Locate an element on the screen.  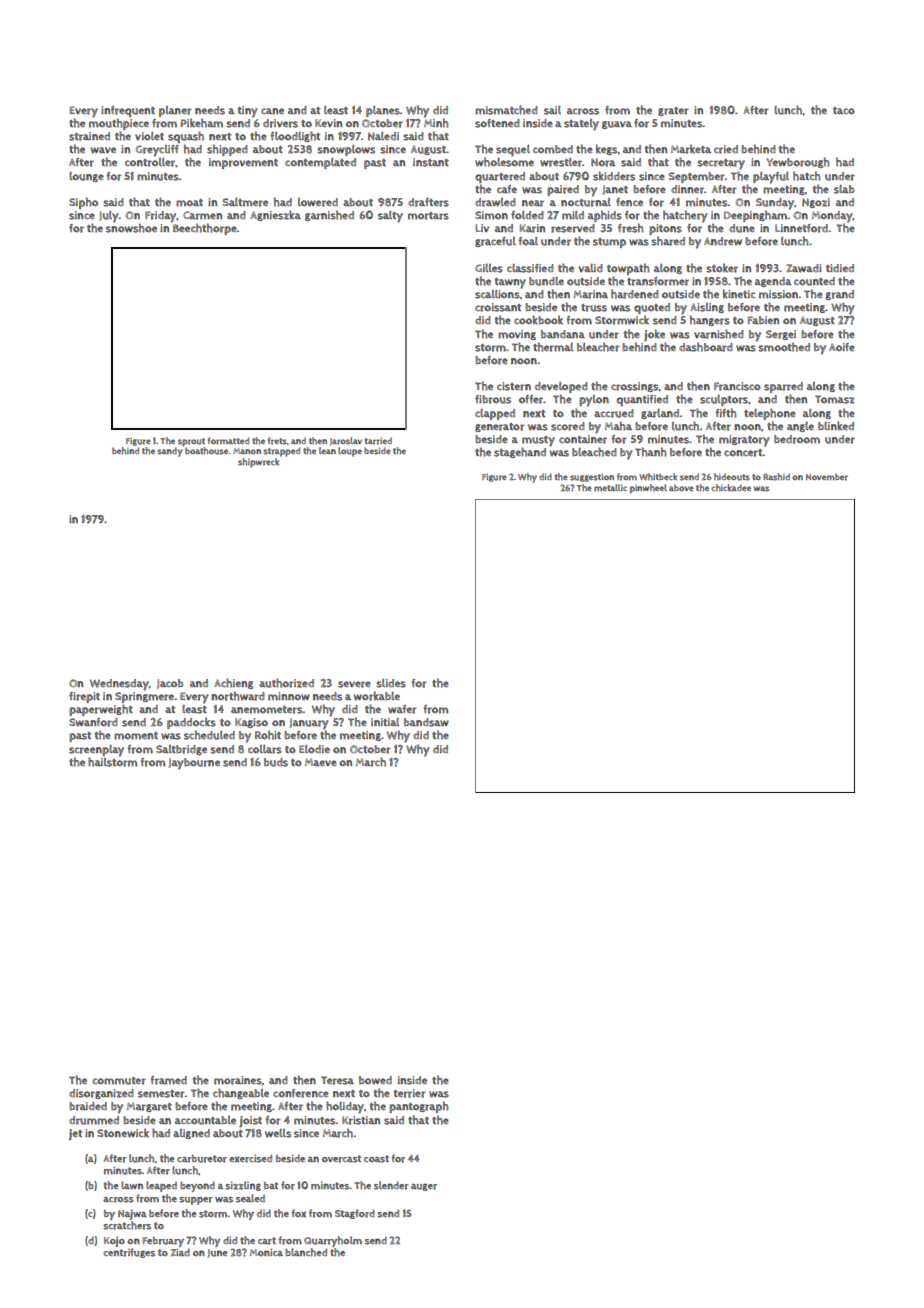
taco is located at coordinates (844, 111).
